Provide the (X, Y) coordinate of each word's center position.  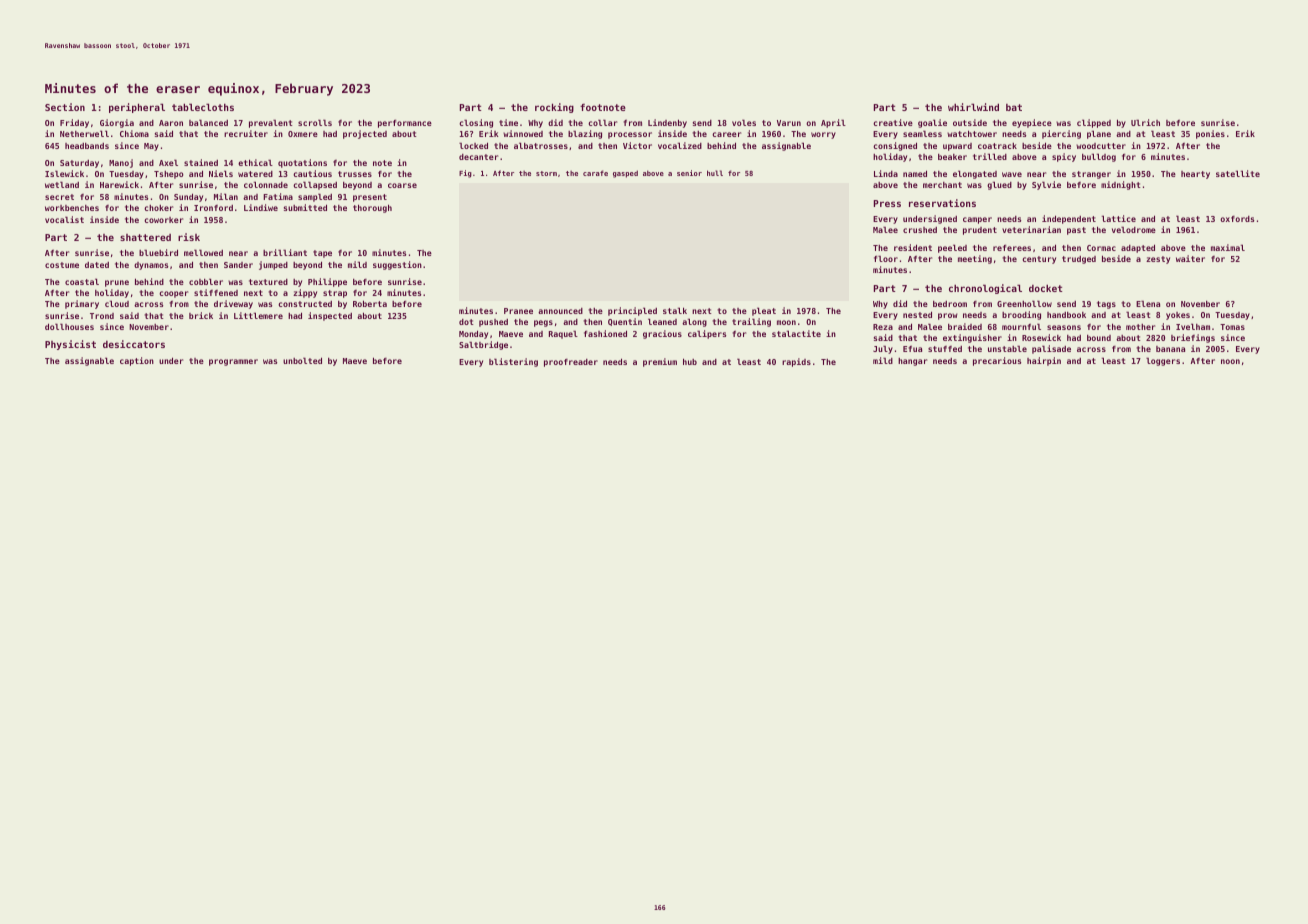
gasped (625, 174)
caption (137, 361)
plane (1099, 134)
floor (886, 258)
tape (322, 254)
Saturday (79, 164)
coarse (402, 185)
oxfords (1237, 219)
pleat (764, 311)
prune (117, 283)
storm (546, 173)
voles (744, 122)
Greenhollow (1024, 303)
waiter (1190, 258)
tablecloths (203, 107)
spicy (1064, 157)
